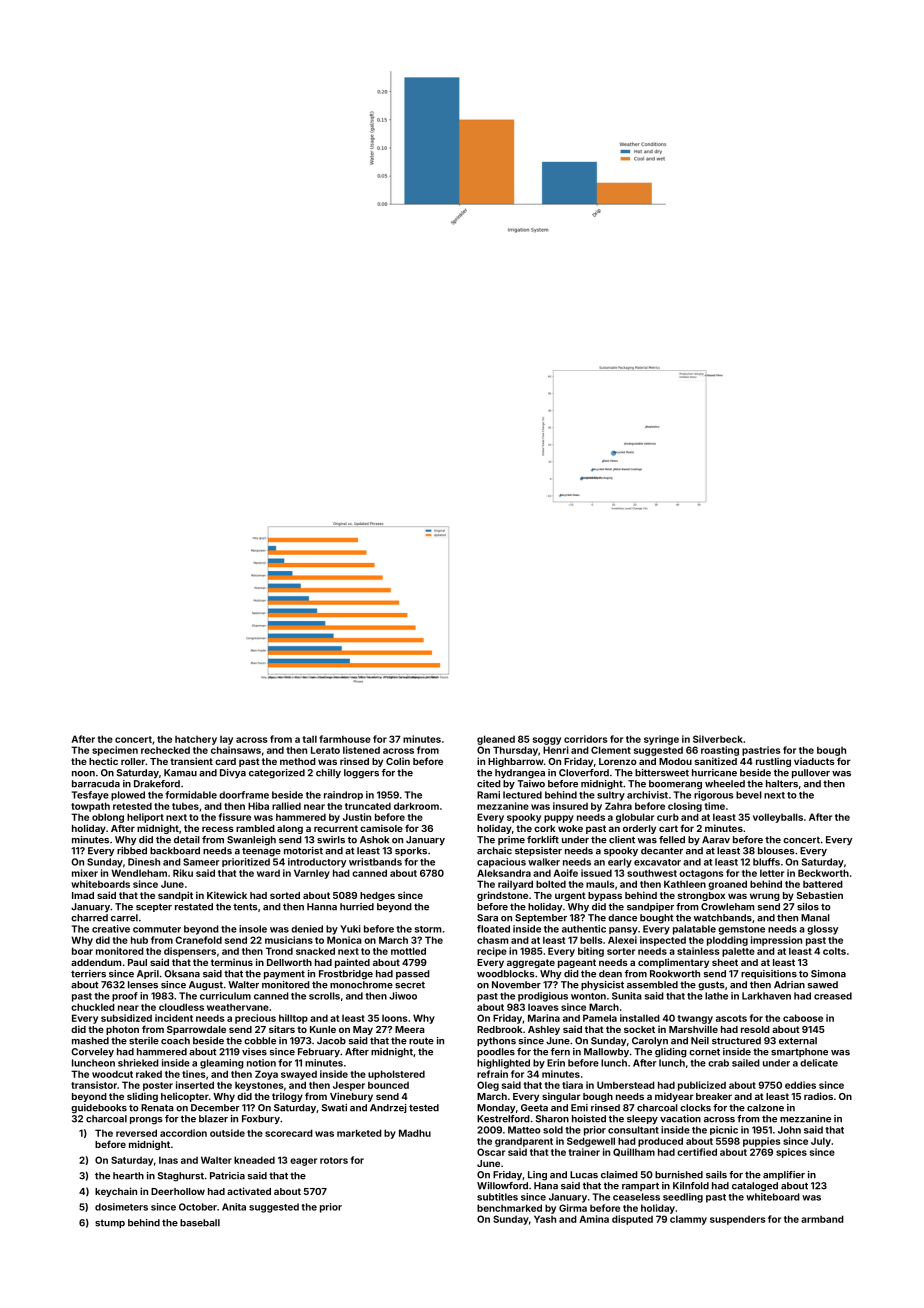  I want to click on gleaned, so click(496, 740).
